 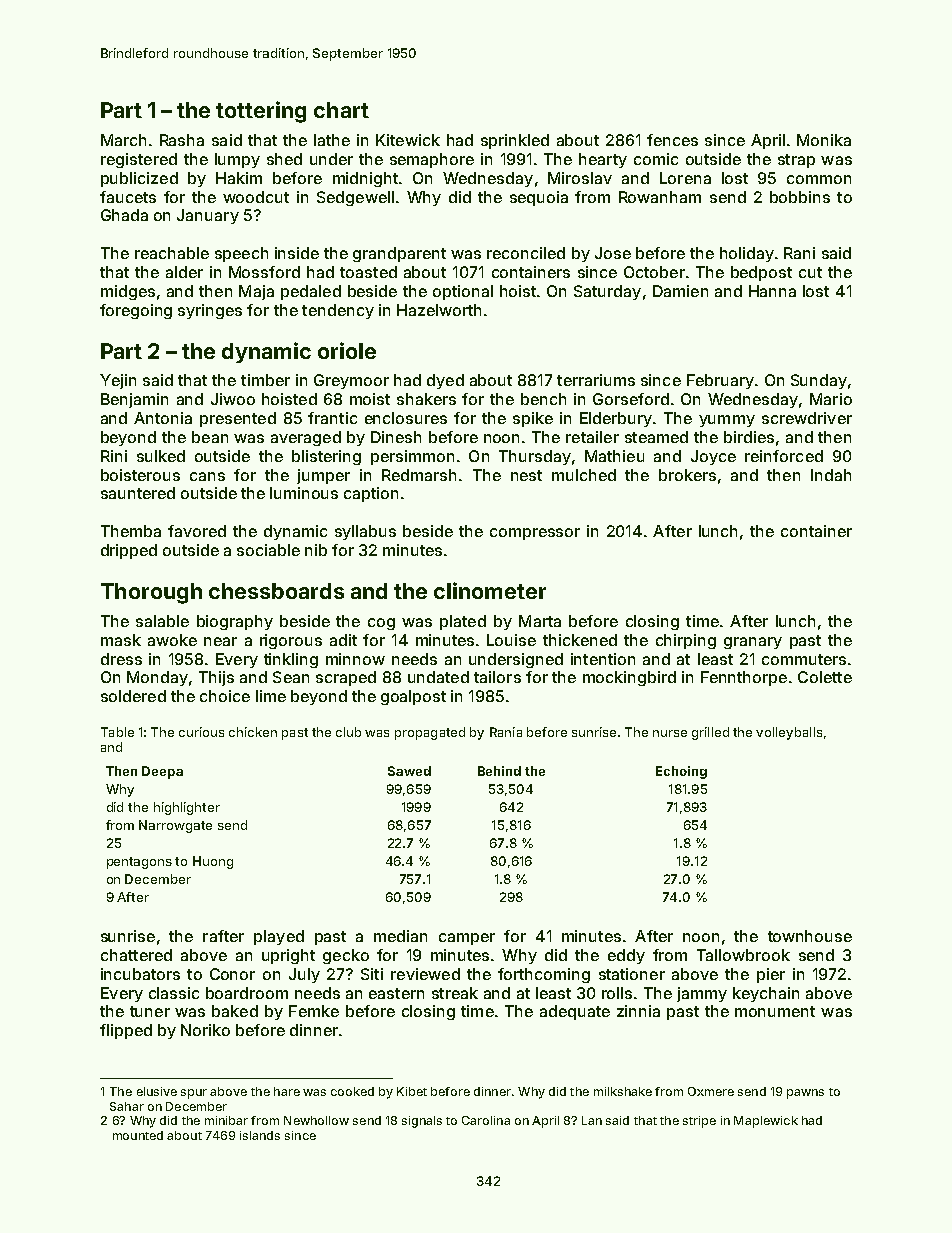 I want to click on compressor, so click(x=535, y=534).
